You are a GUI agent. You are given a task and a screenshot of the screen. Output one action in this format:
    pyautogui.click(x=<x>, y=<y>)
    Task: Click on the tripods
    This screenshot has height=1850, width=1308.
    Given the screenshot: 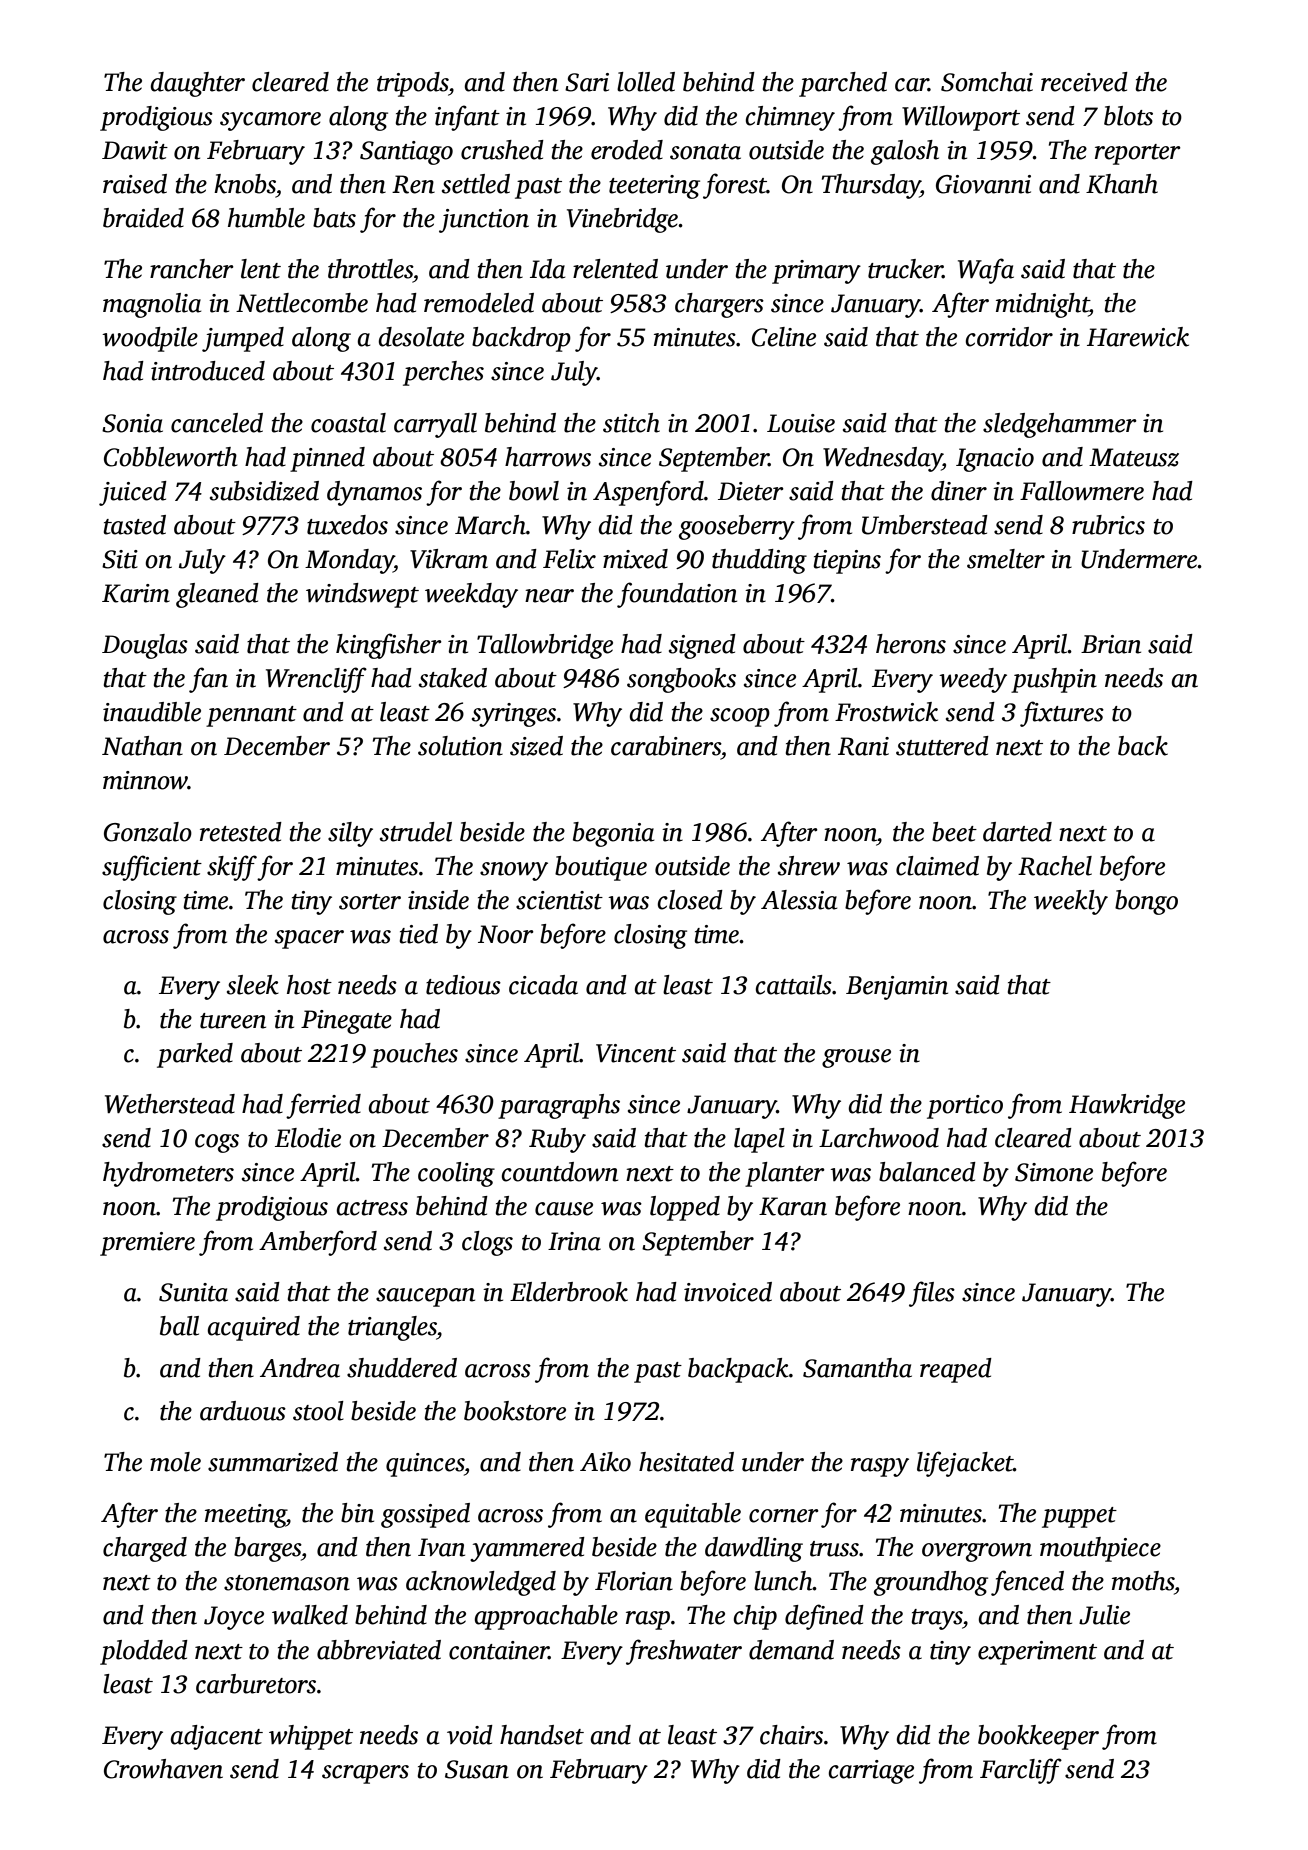 What is the action you would take?
    pyautogui.click(x=412, y=84)
